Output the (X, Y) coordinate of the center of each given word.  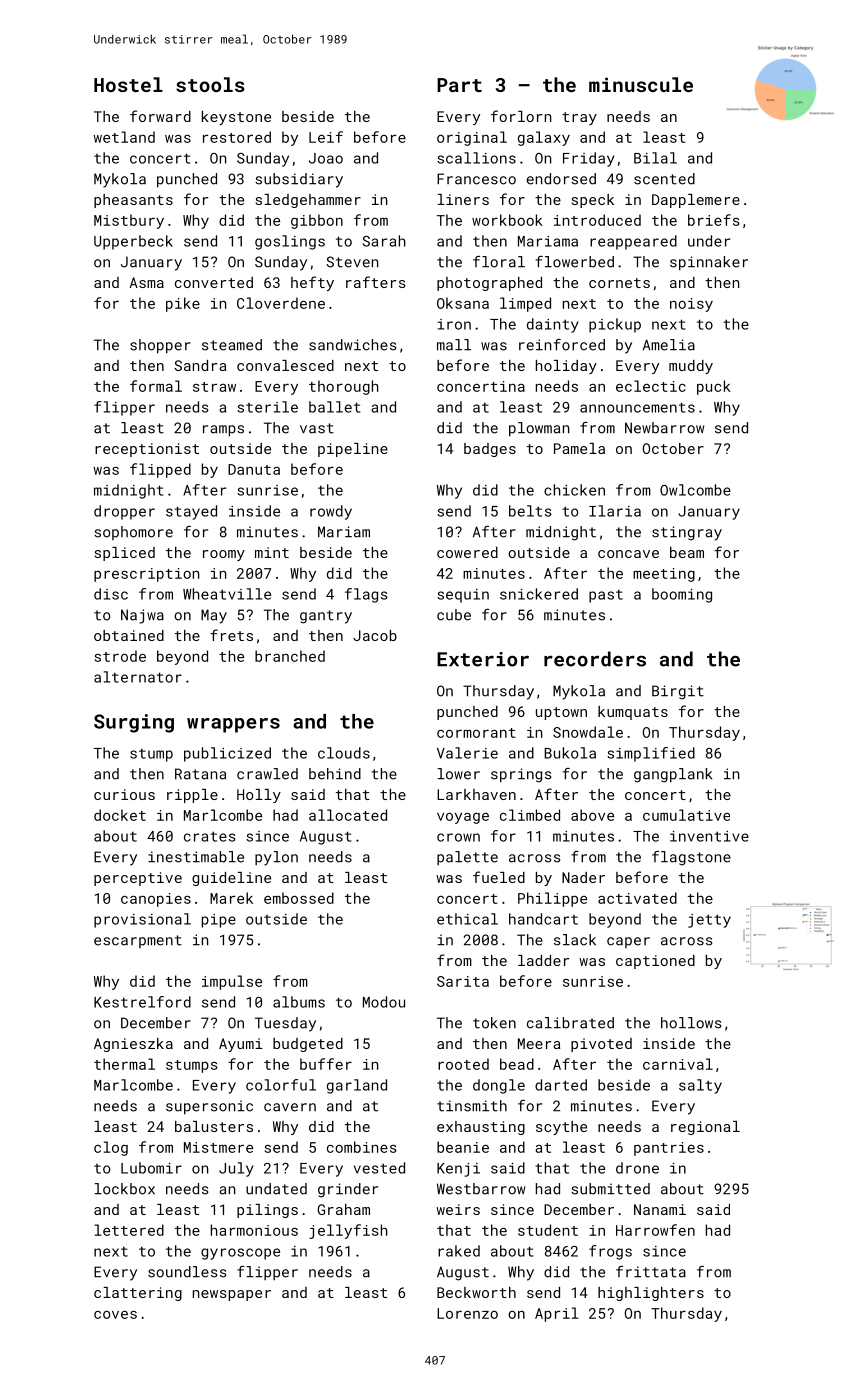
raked (459, 1251)
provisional (142, 920)
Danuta (254, 469)
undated (276, 1189)
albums (299, 1002)
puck (714, 387)
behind (335, 774)
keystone (236, 118)
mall (454, 345)
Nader (583, 877)
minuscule (641, 84)
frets (231, 635)
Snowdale (588, 732)
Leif (326, 137)
